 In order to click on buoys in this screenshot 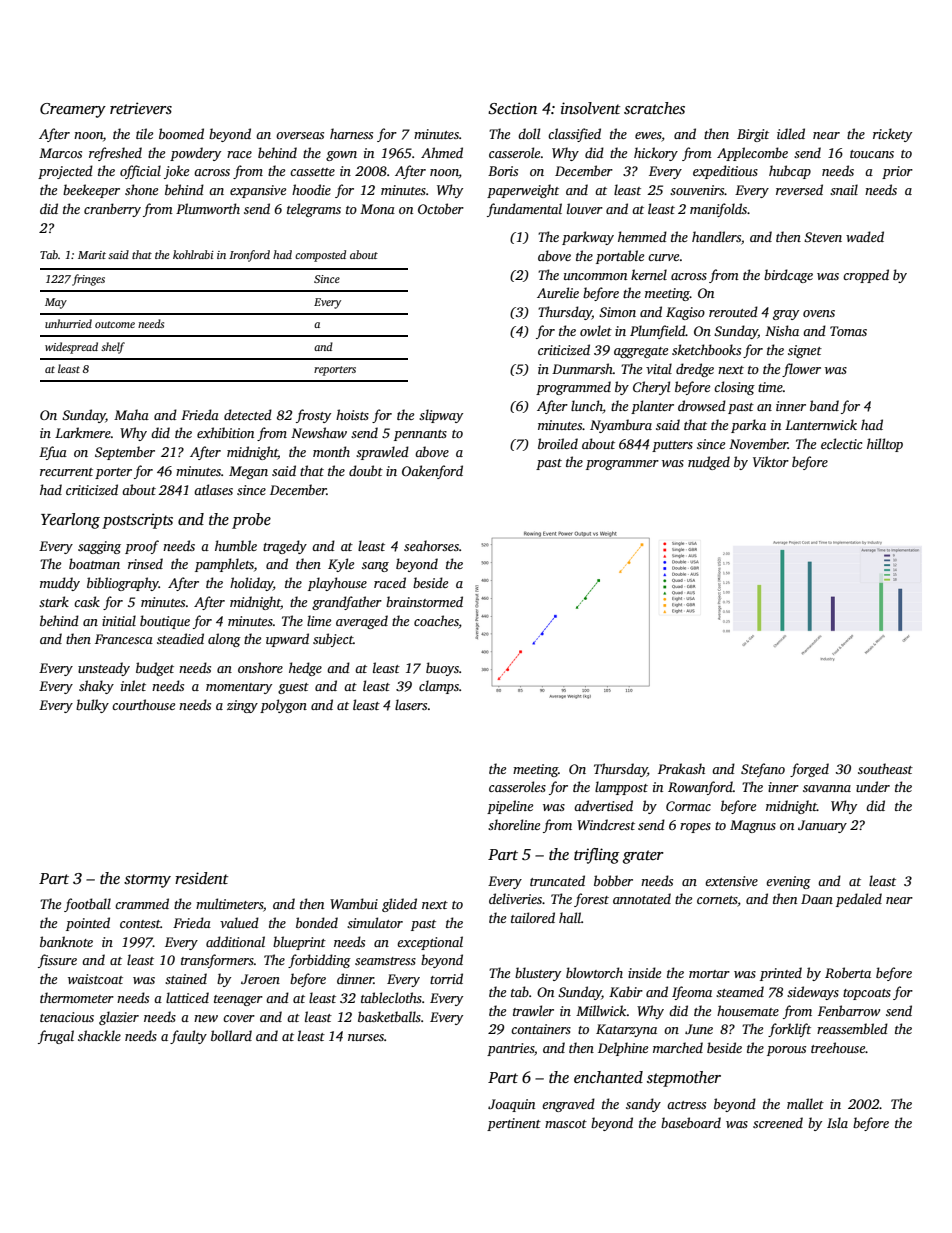, I will do `click(442, 669)`.
